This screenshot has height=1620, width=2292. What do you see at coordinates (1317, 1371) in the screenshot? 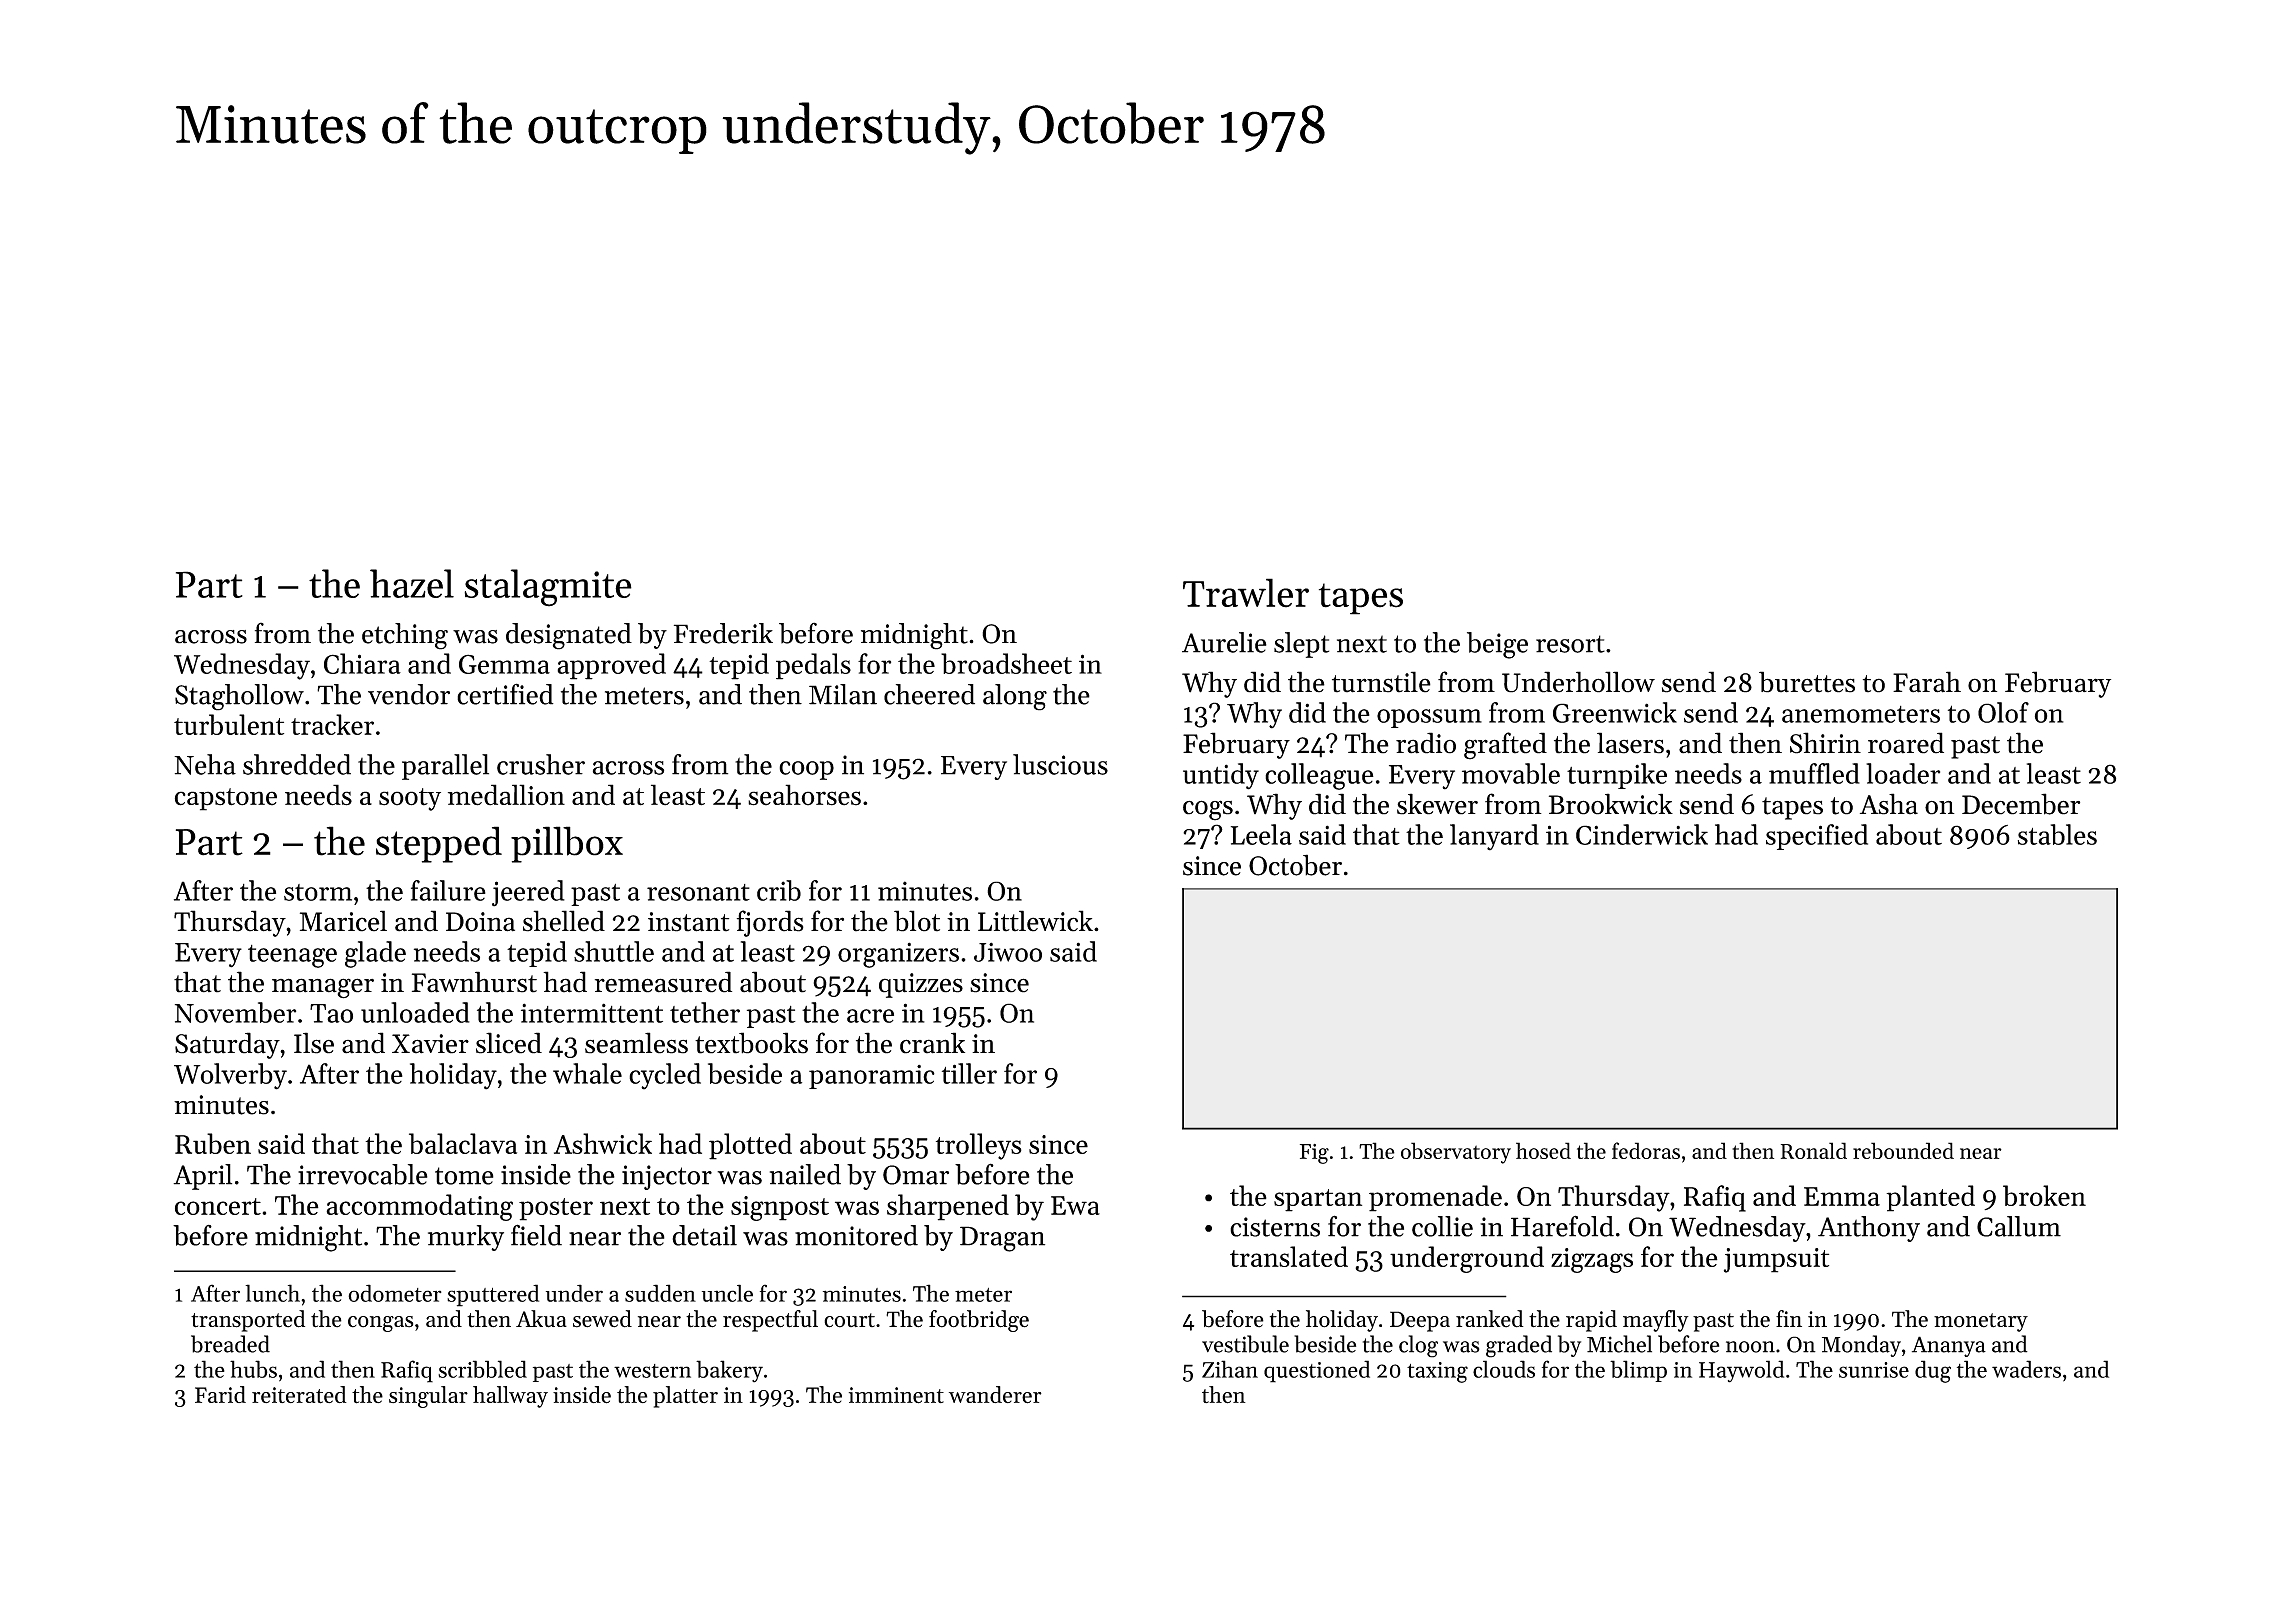
I see `questioned` at bounding box center [1317, 1371].
